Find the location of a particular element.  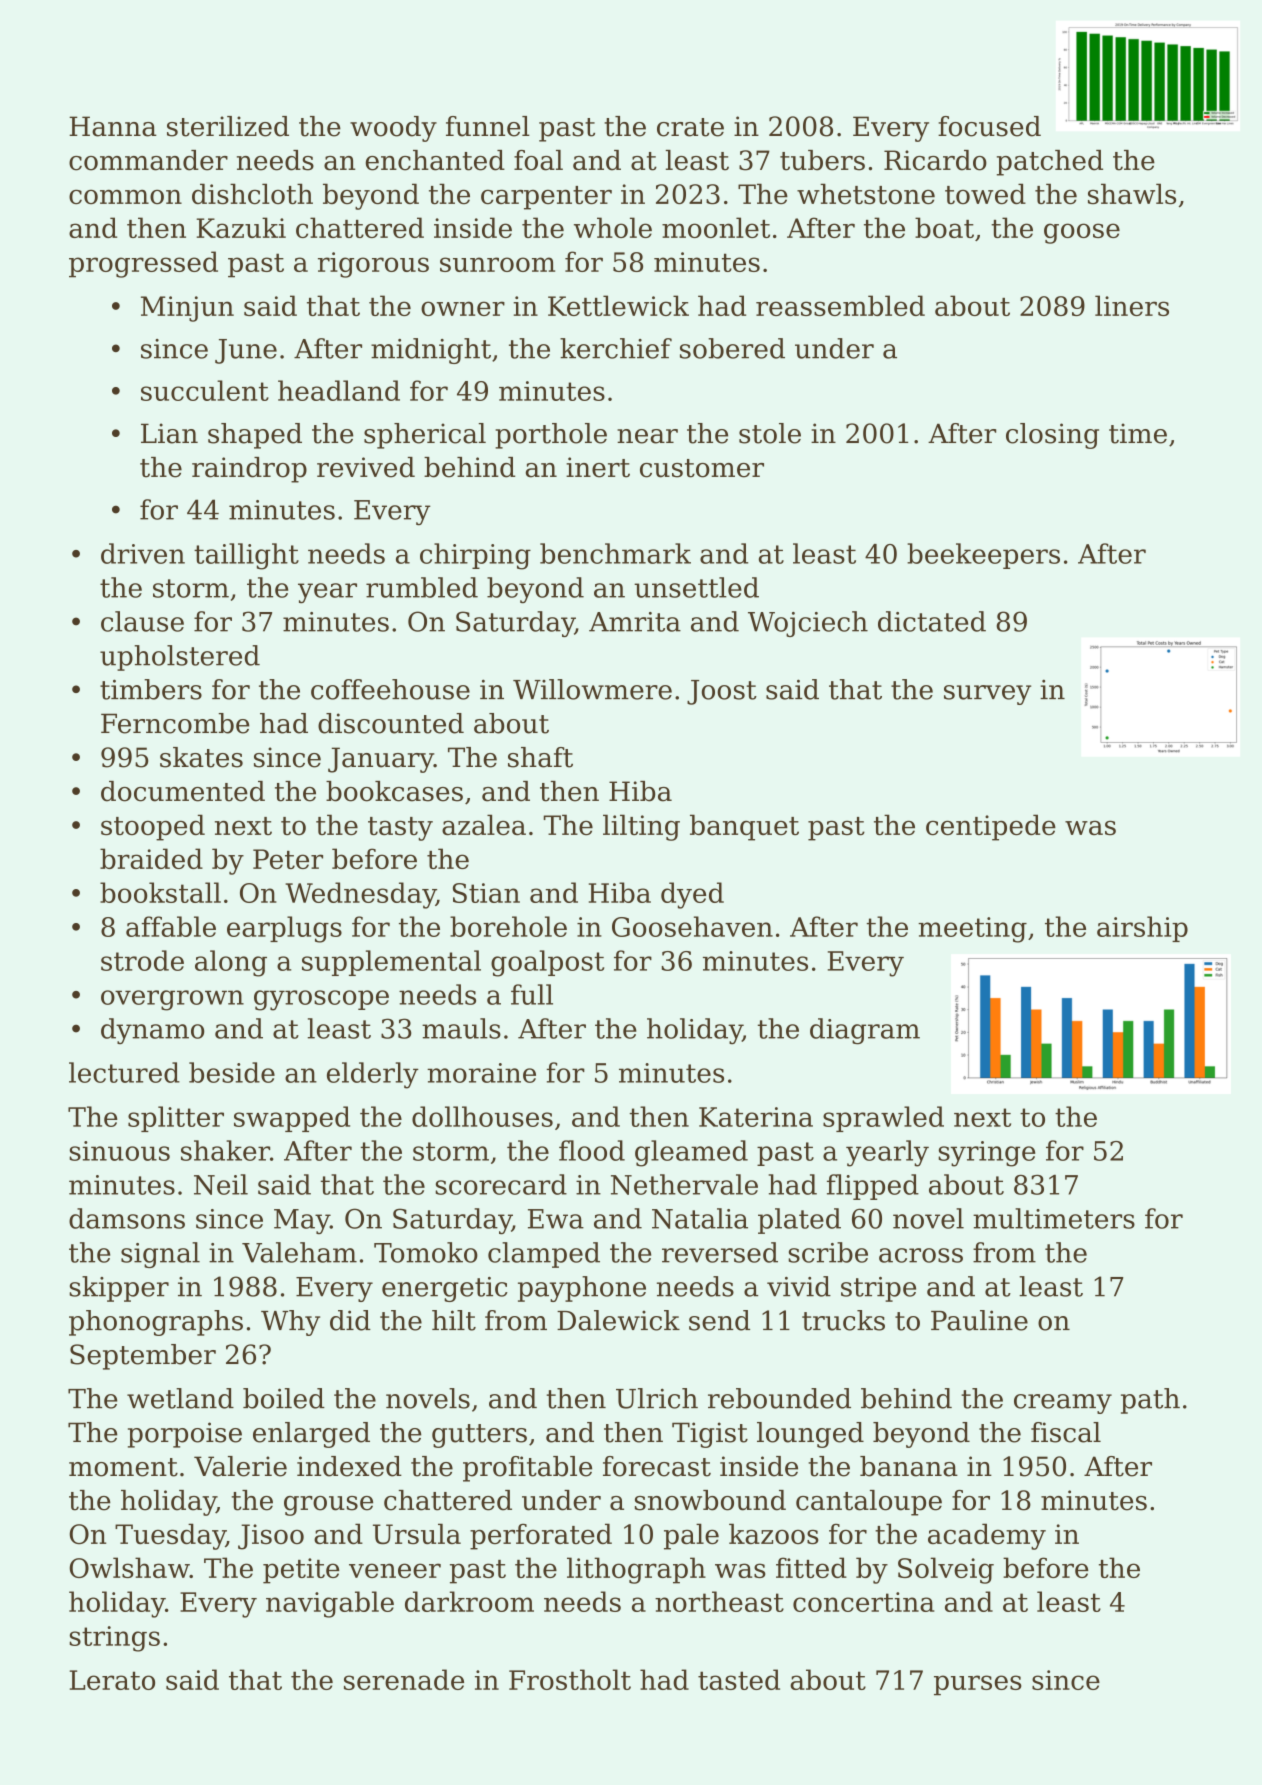

sunroom is located at coordinates (497, 264).
